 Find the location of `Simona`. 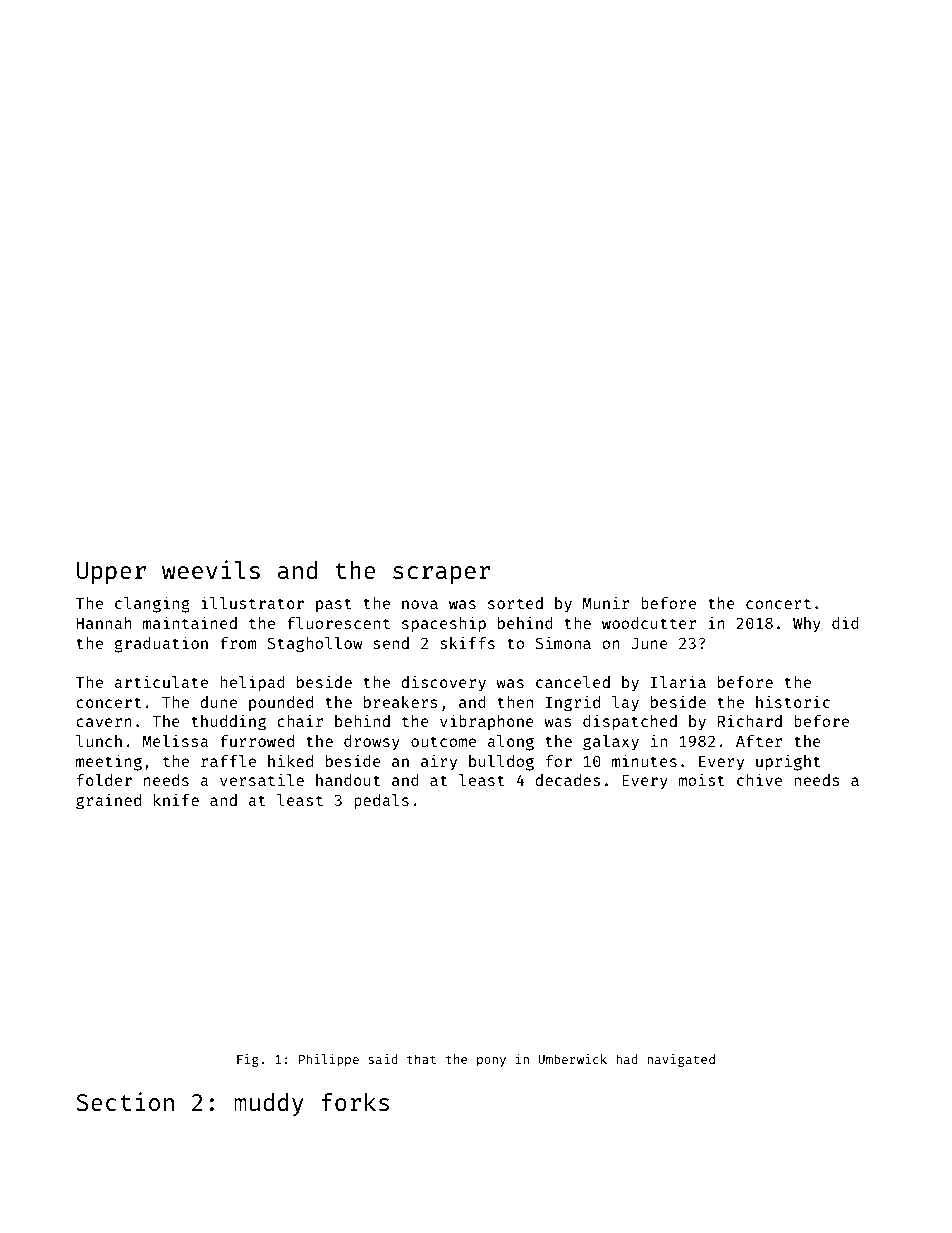

Simona is located at coordinates (563, 642).
